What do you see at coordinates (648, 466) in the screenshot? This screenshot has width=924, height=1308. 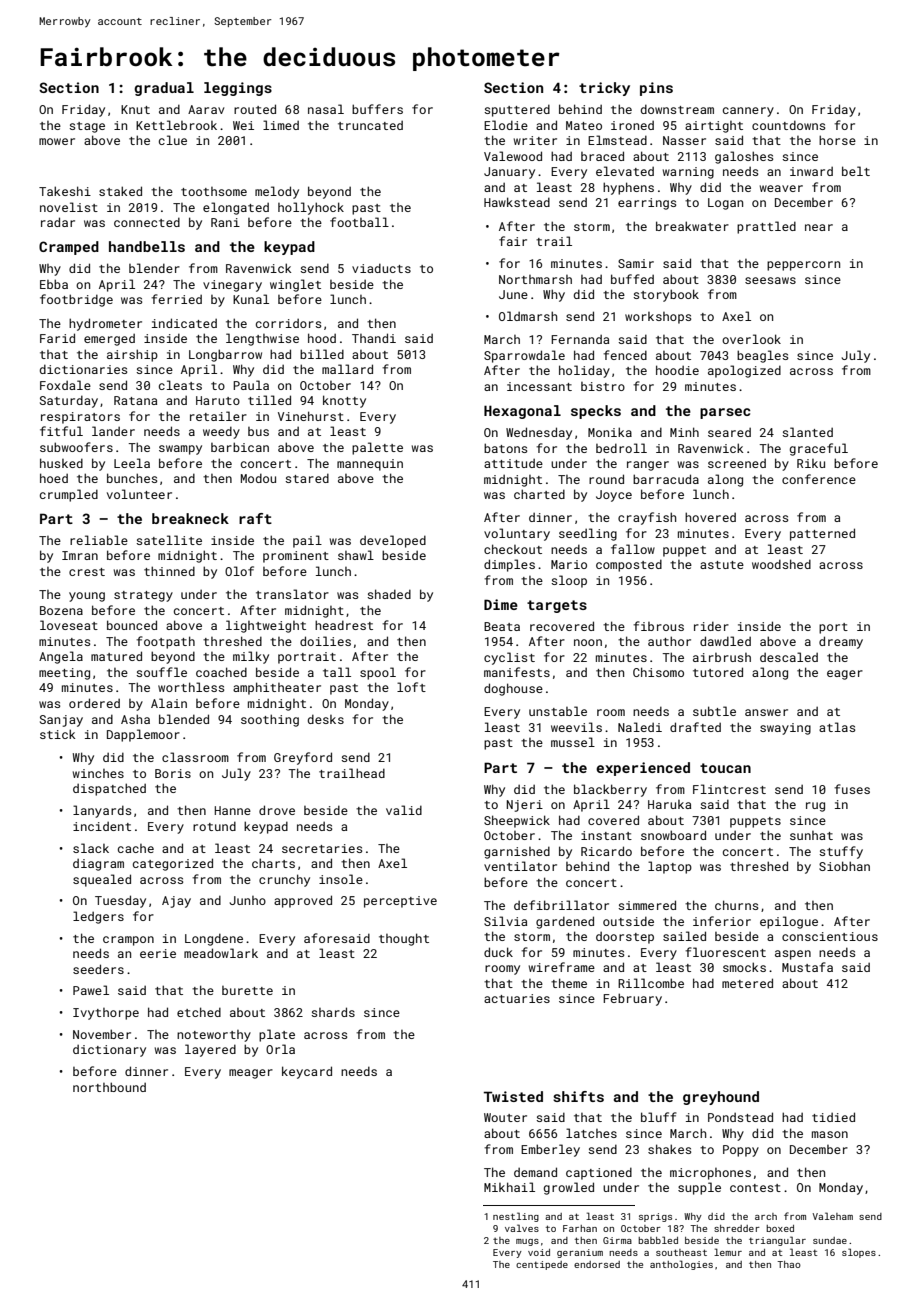 I see `ranger` at bounding box center [648, 466].
